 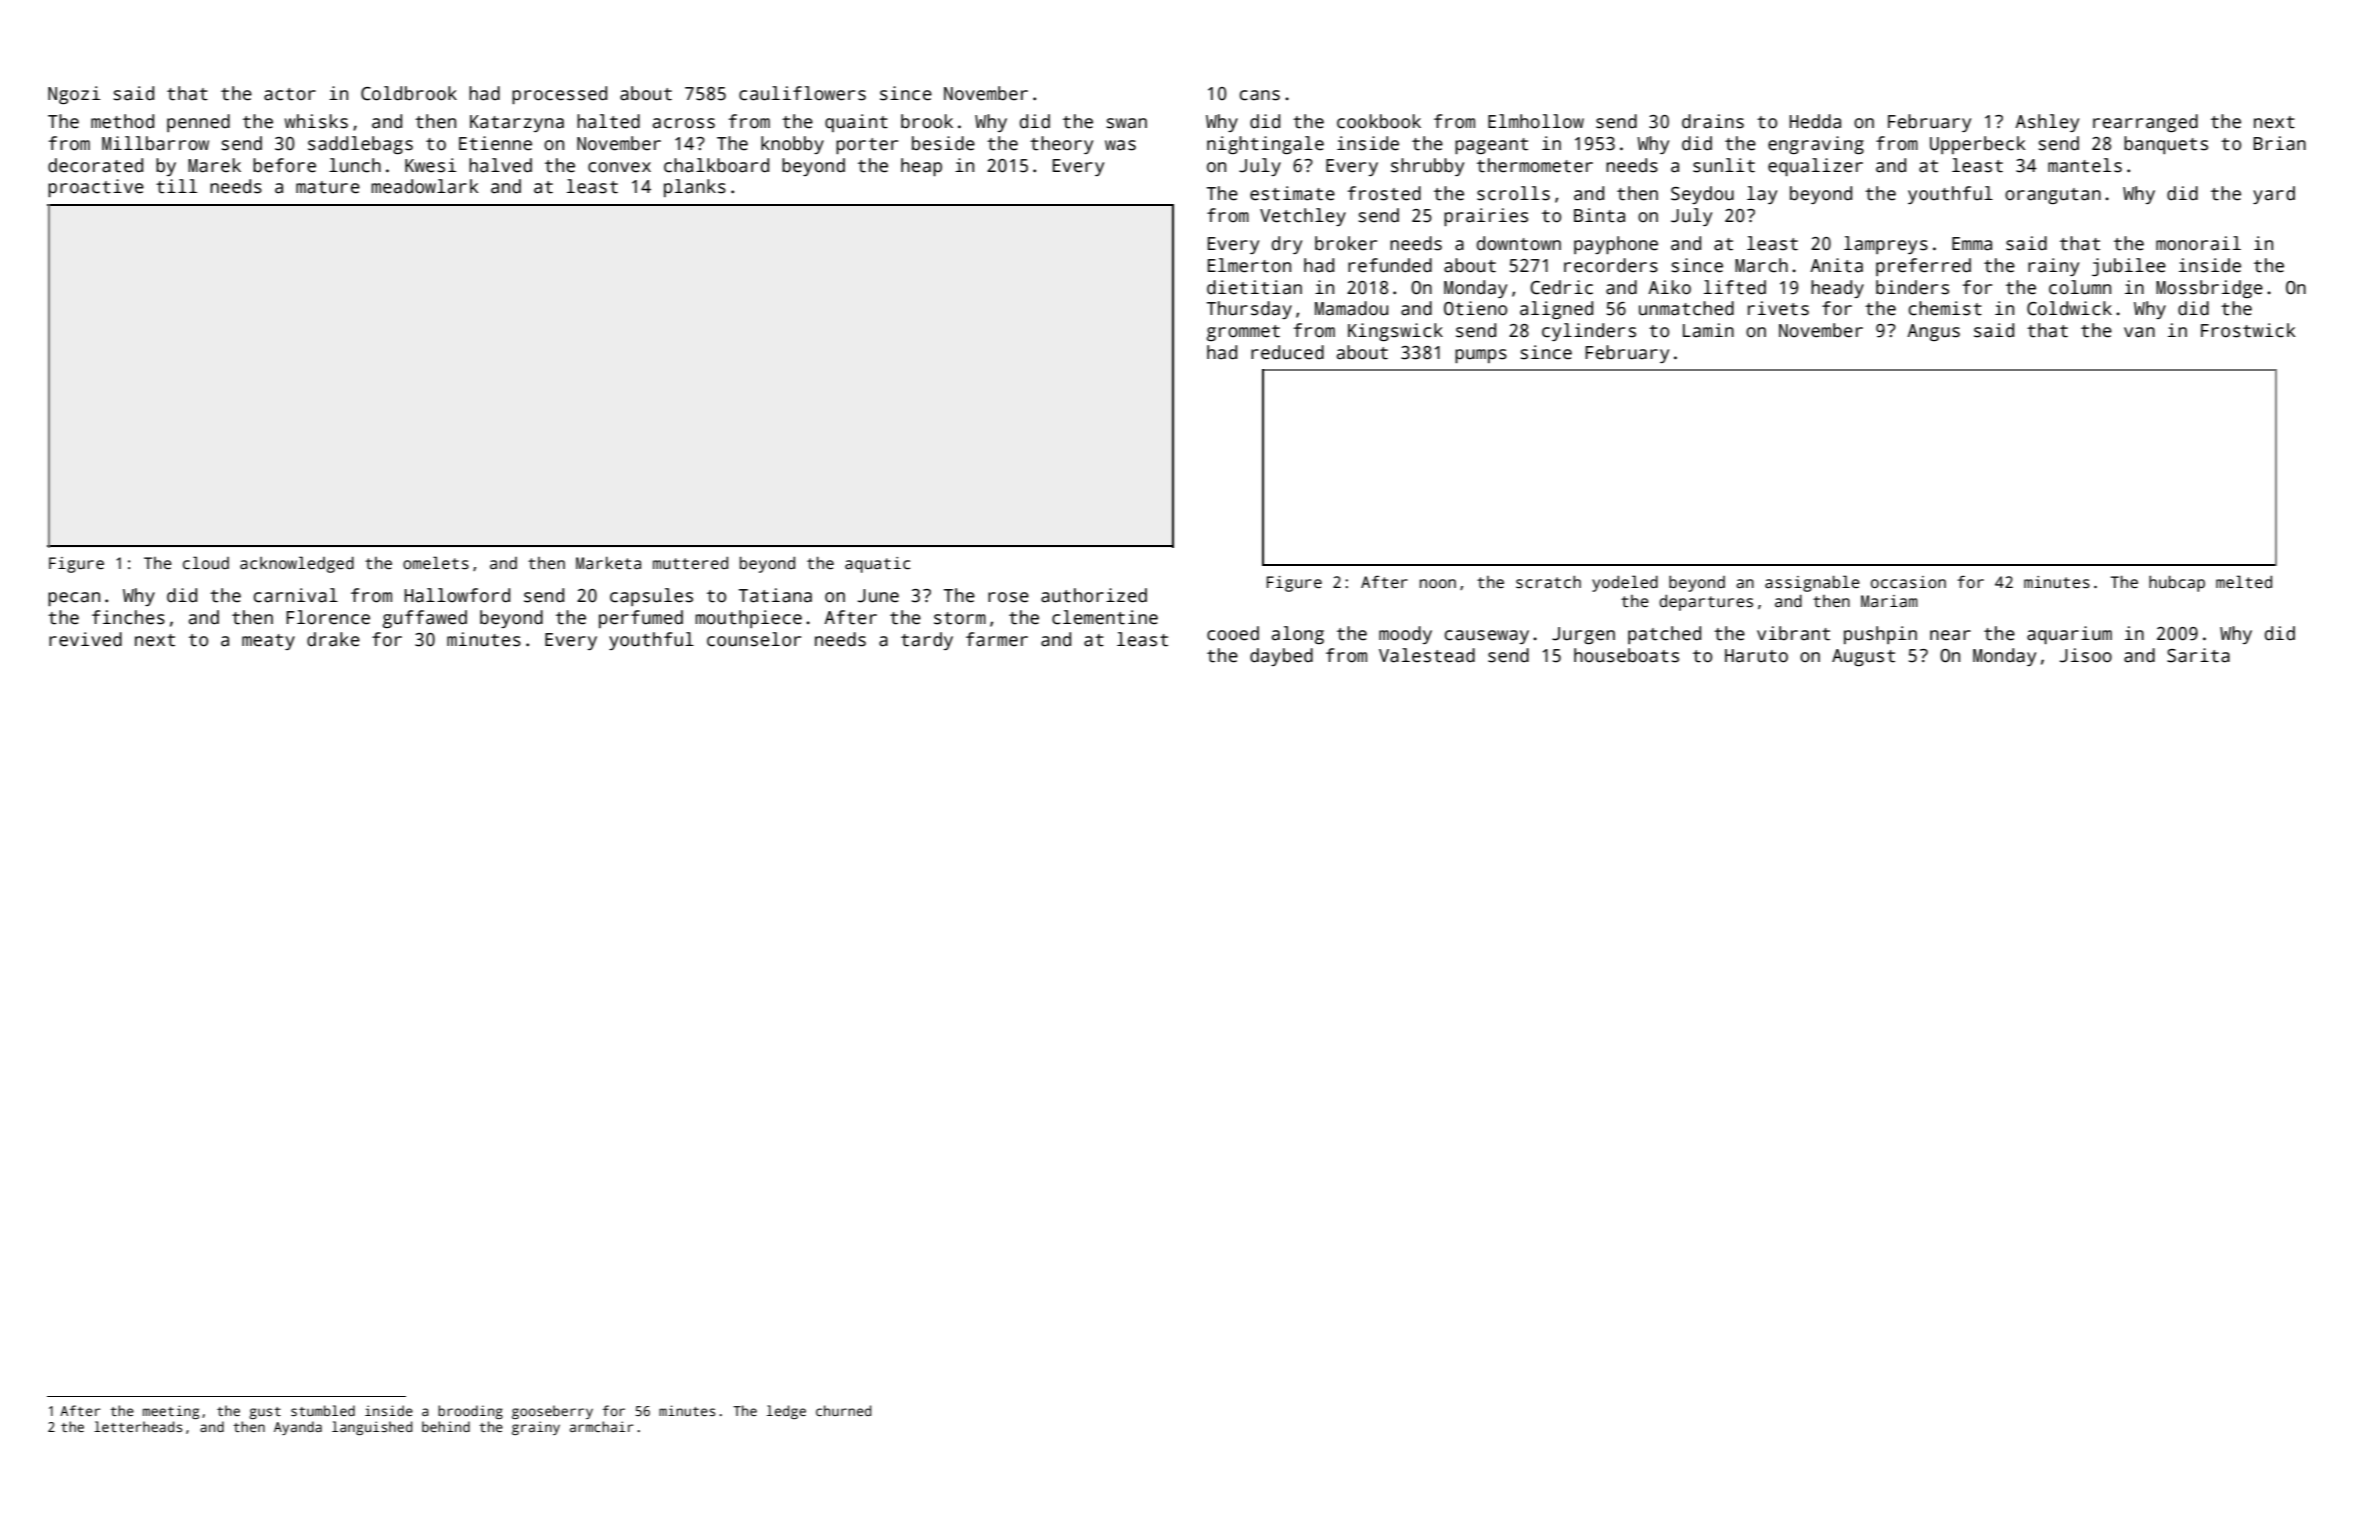 What do you see at coordinates (1933, 332) in the document?
I see `Angus` at bounding box center [1933, 332].
